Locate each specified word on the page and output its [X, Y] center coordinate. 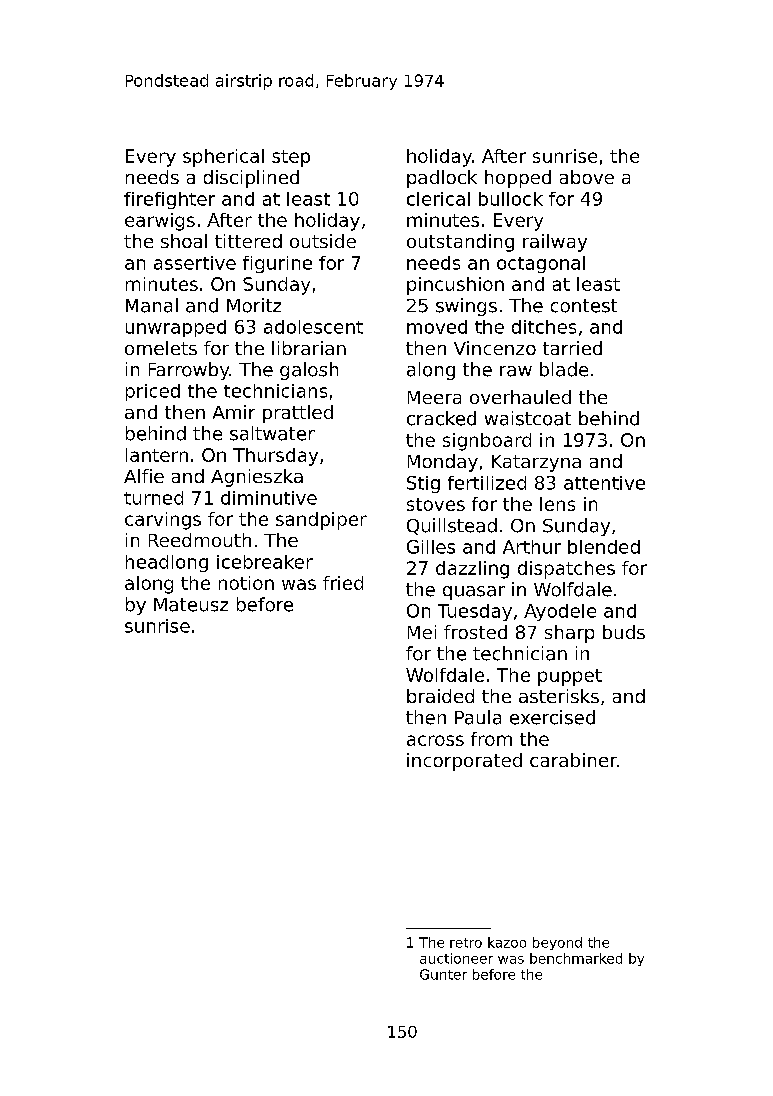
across [435, 740]
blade [564, 369]
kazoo [507, 942]
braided [440, 696]
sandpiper [321, 521]
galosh [309, 371]
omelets [161, 348]
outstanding [460, 243]
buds [624, 632]
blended [604, 547]
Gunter [443, 974]
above [587, 177]
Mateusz [191, 605]
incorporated [464, 762]
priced [153, 392]
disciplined [251, 179]
